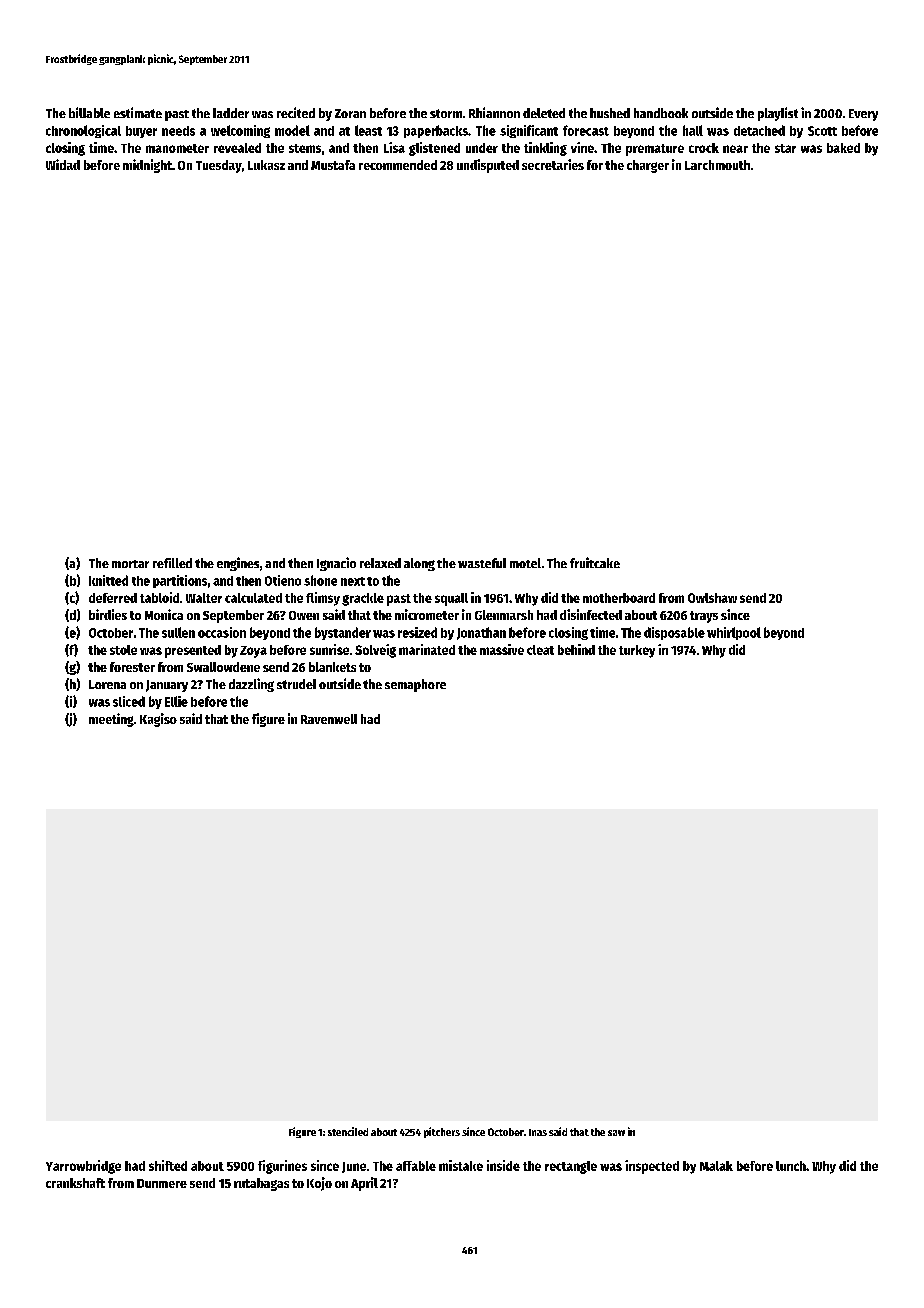 This screenshot has width=924, height=1308. I want to click on Ravenwell, so click(329, 719).
